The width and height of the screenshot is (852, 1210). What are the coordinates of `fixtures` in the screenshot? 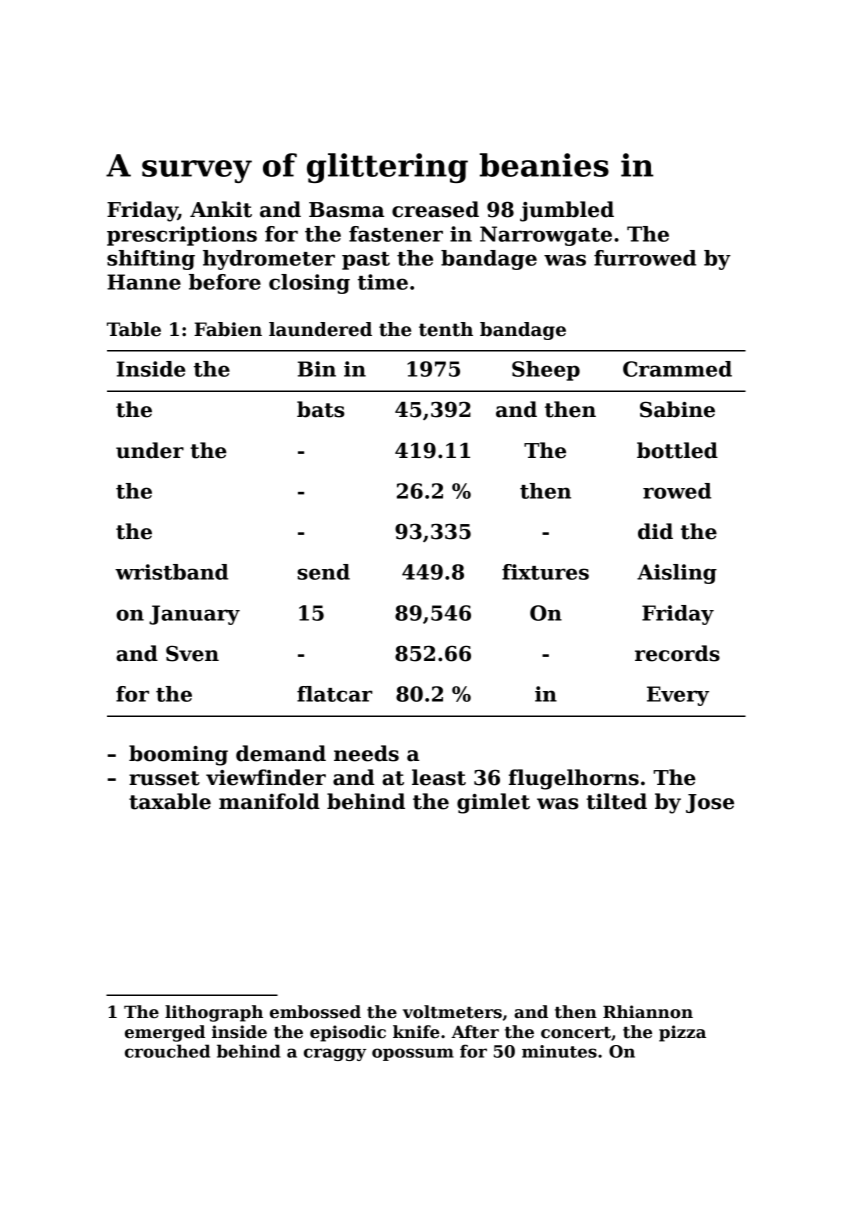 It's located at (545, 572).
